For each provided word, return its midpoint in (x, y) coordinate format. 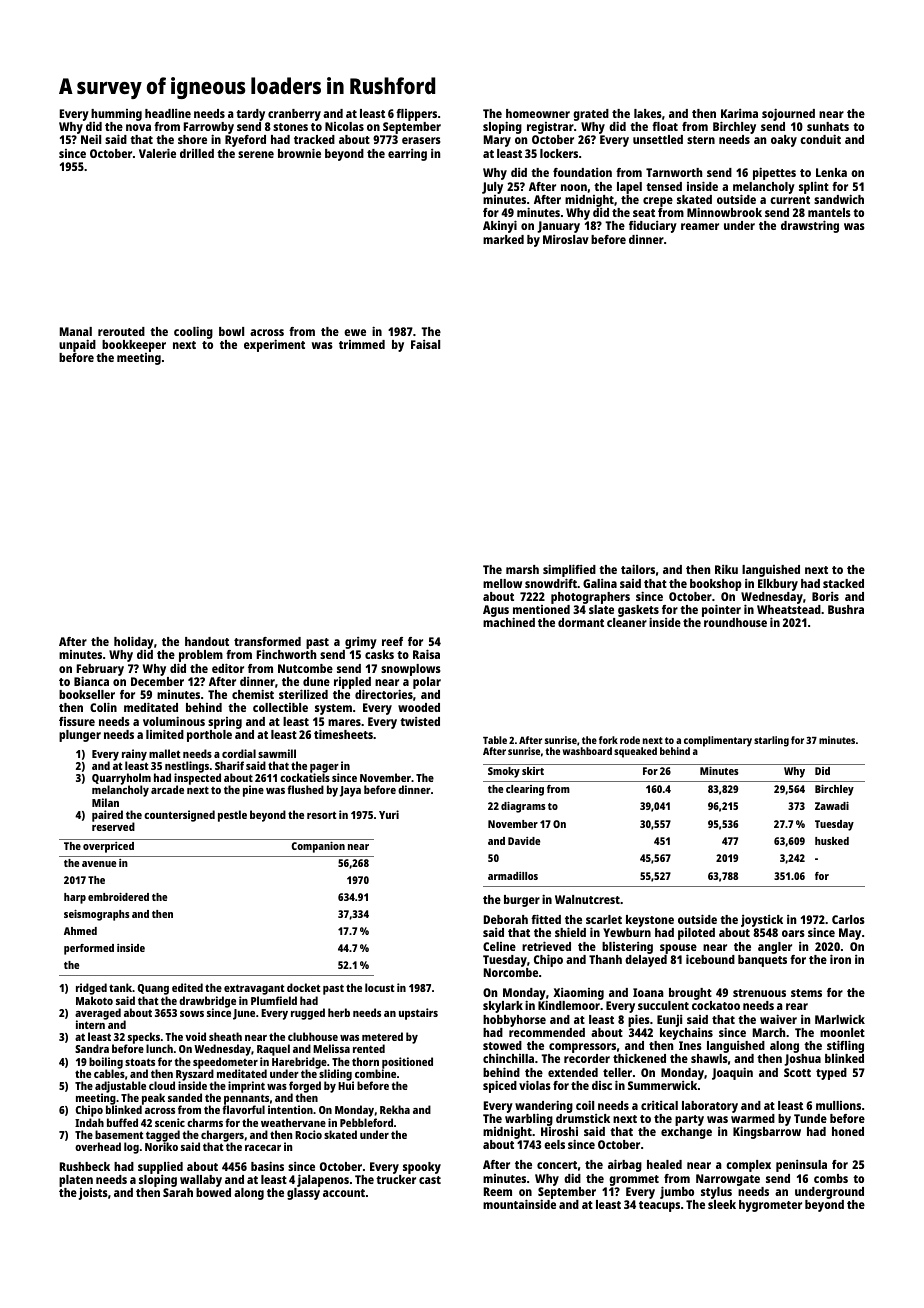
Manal (76, 331)
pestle (232, 816)
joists (93, 1194)
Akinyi (500, 226)
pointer (721, 610)
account (344, 1193)
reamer (700, 226)
